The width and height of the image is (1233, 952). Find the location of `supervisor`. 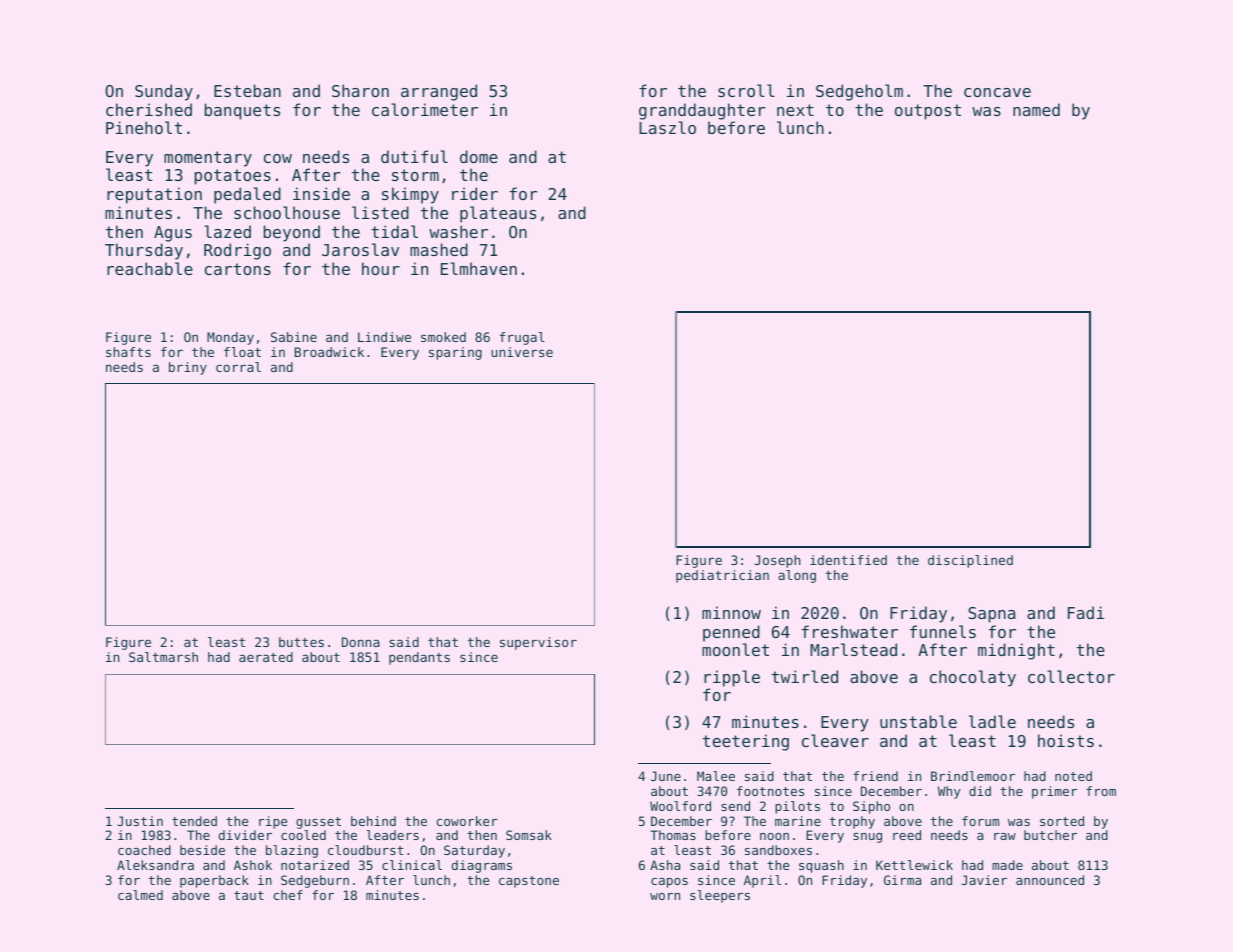

supervisor is located at coordinates (538, 643).
